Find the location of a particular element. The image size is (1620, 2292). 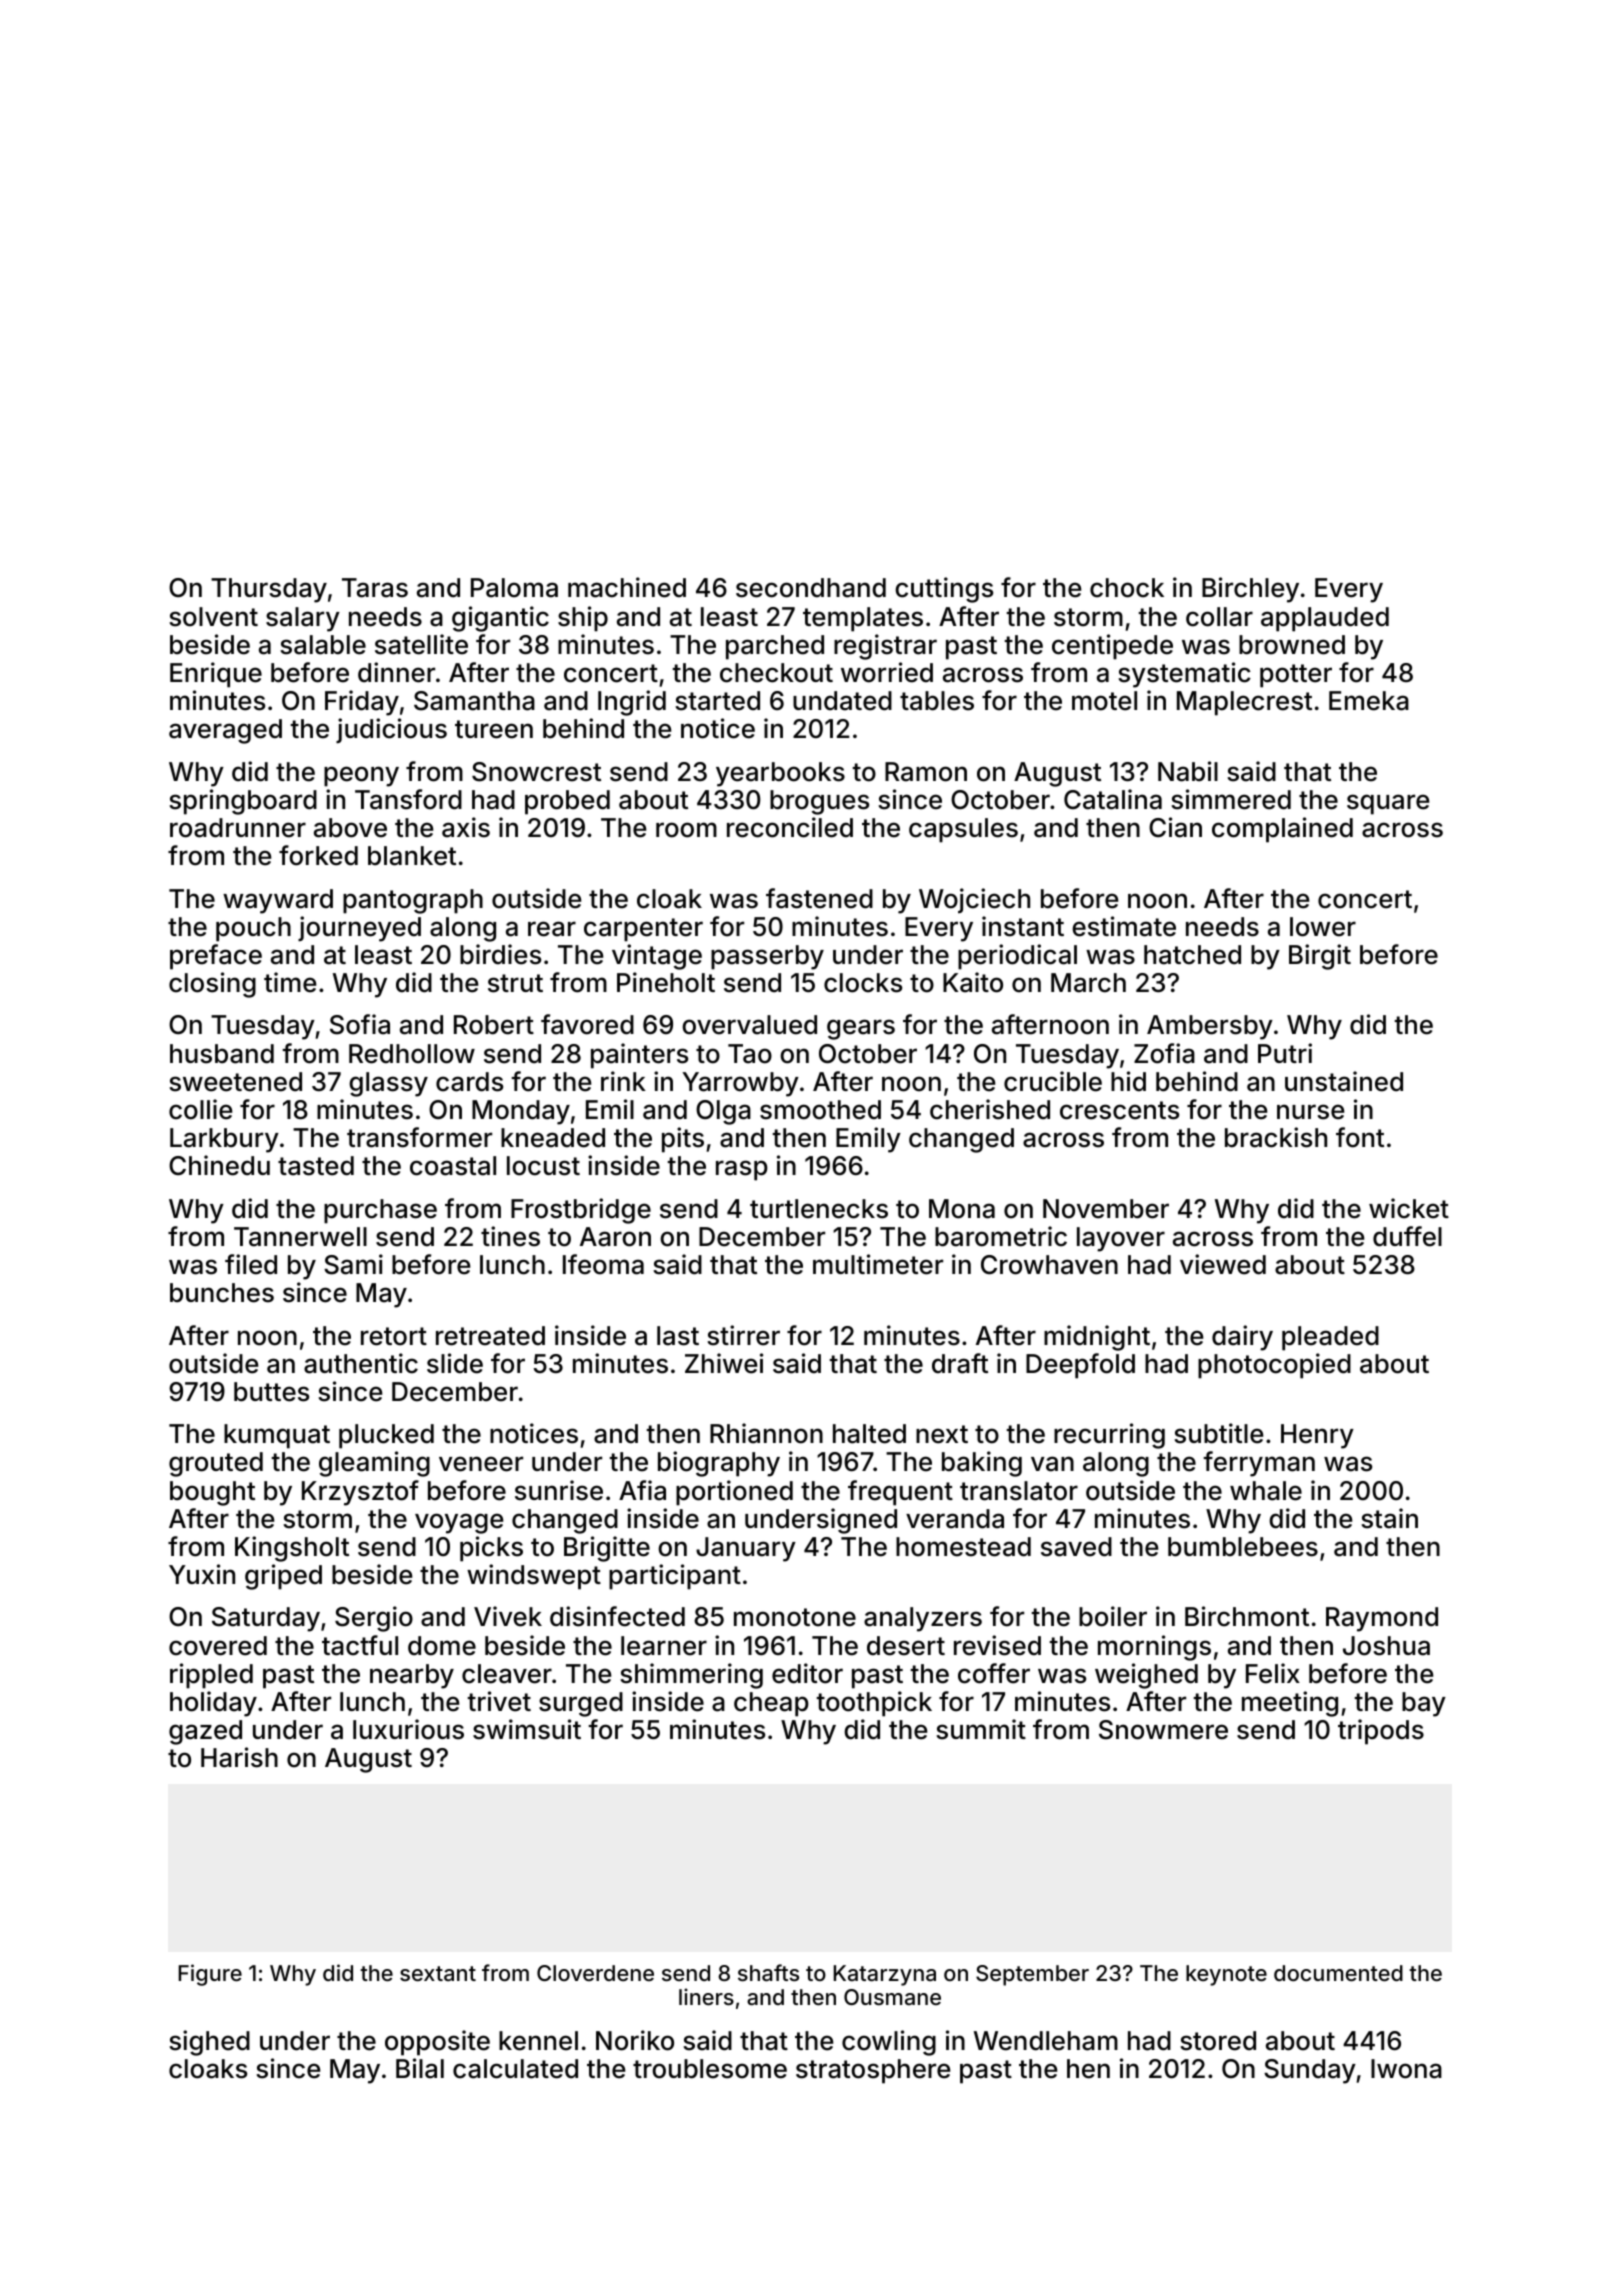

barometric is located at coordinates (1001, 1236).
